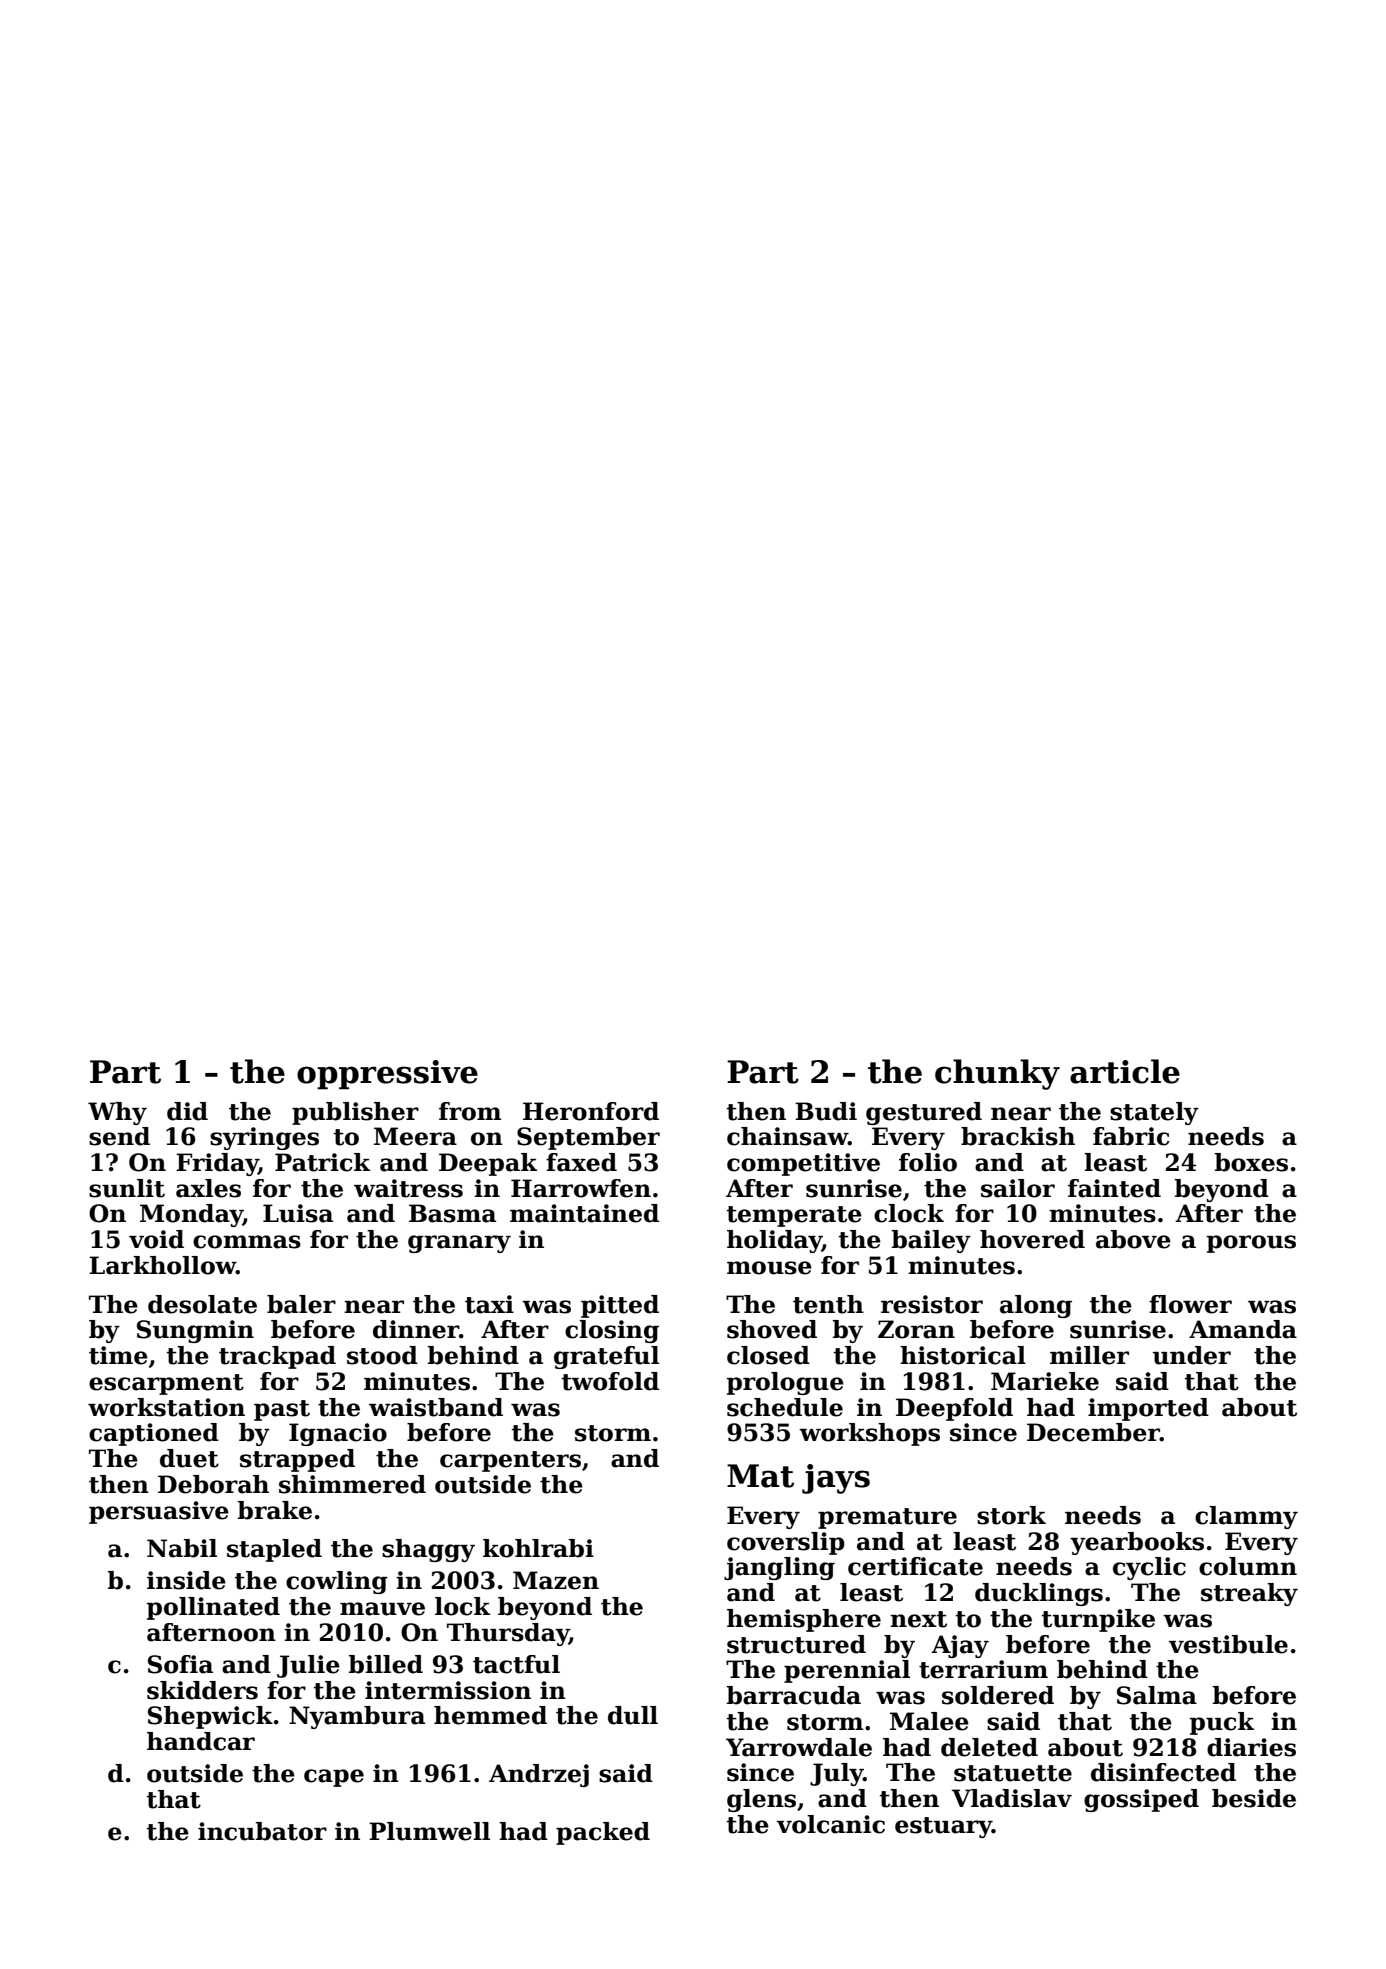 The image size is (1386, 1969). Describe the element at coordinates (186, 1580) in the page. I see `inside` at that location.
